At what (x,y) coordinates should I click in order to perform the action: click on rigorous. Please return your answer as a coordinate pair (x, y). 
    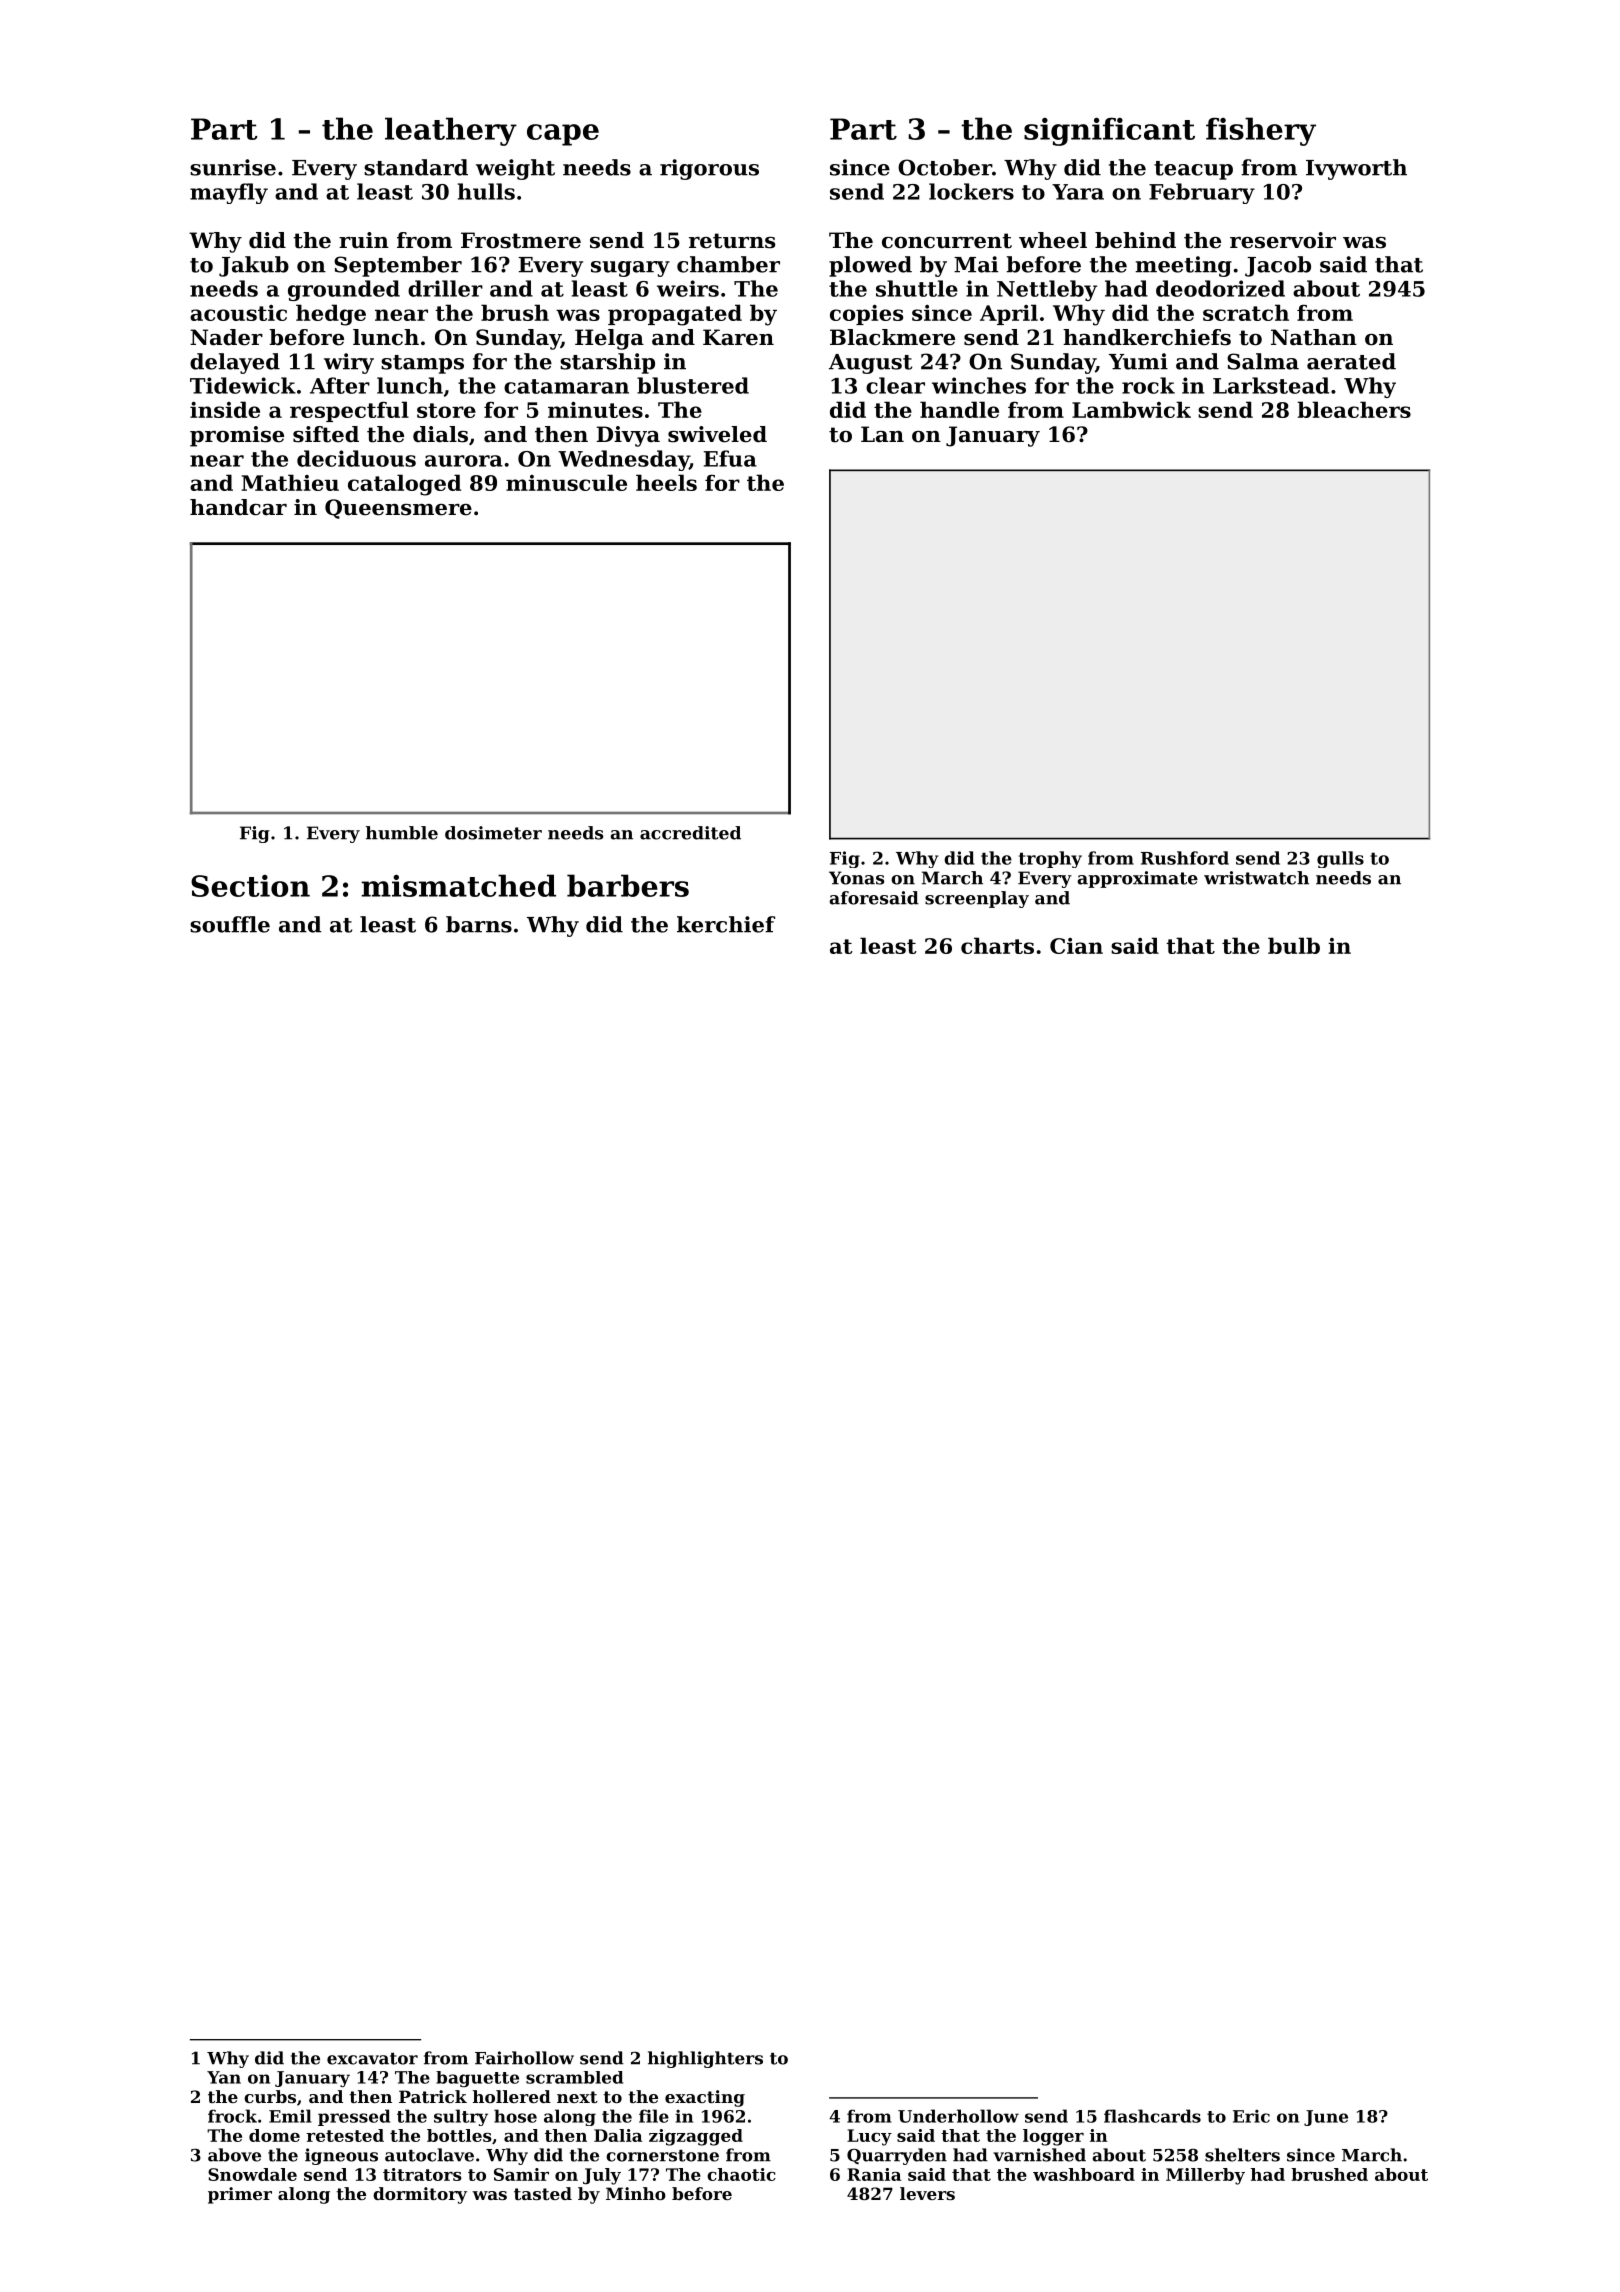
    Looking at the image, I should click on (709, 169).
